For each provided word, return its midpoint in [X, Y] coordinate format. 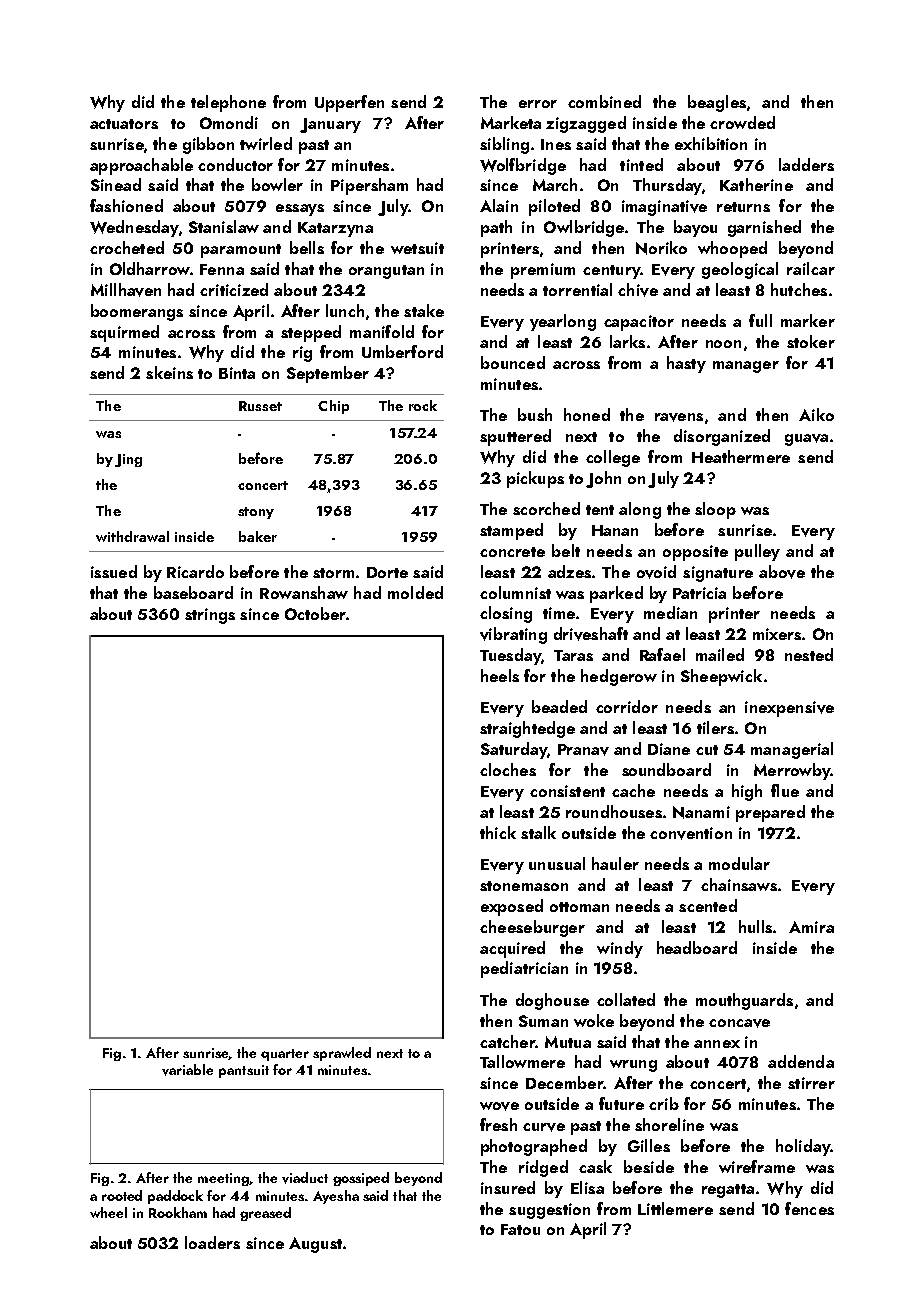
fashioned [126, 205]
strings [210, 616]
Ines [556, 144]
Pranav [583, 750]
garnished [764, 228]
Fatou [520, 1229]
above [782, 572]
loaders [212, 1242]
